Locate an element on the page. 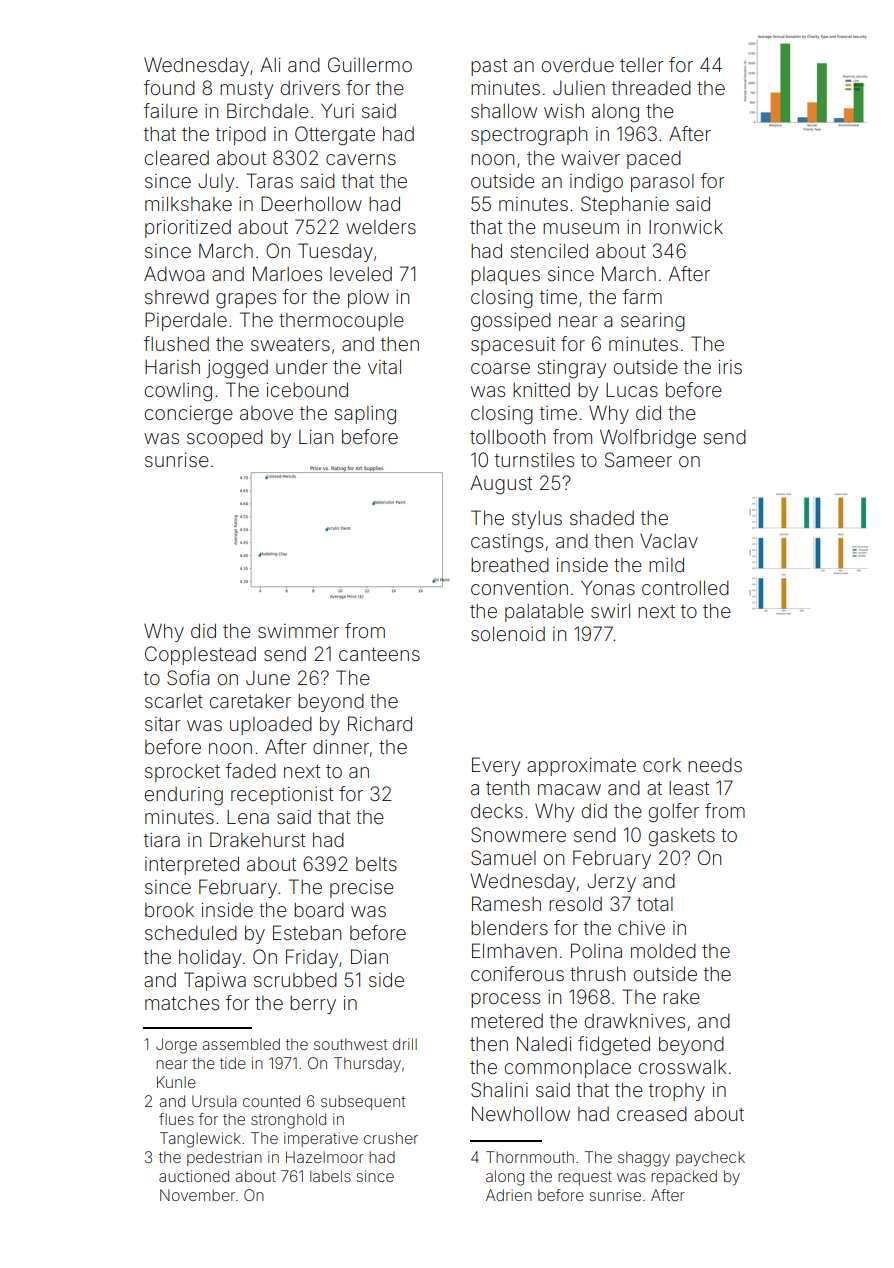  sapling is located at coordinates (365, 415).
